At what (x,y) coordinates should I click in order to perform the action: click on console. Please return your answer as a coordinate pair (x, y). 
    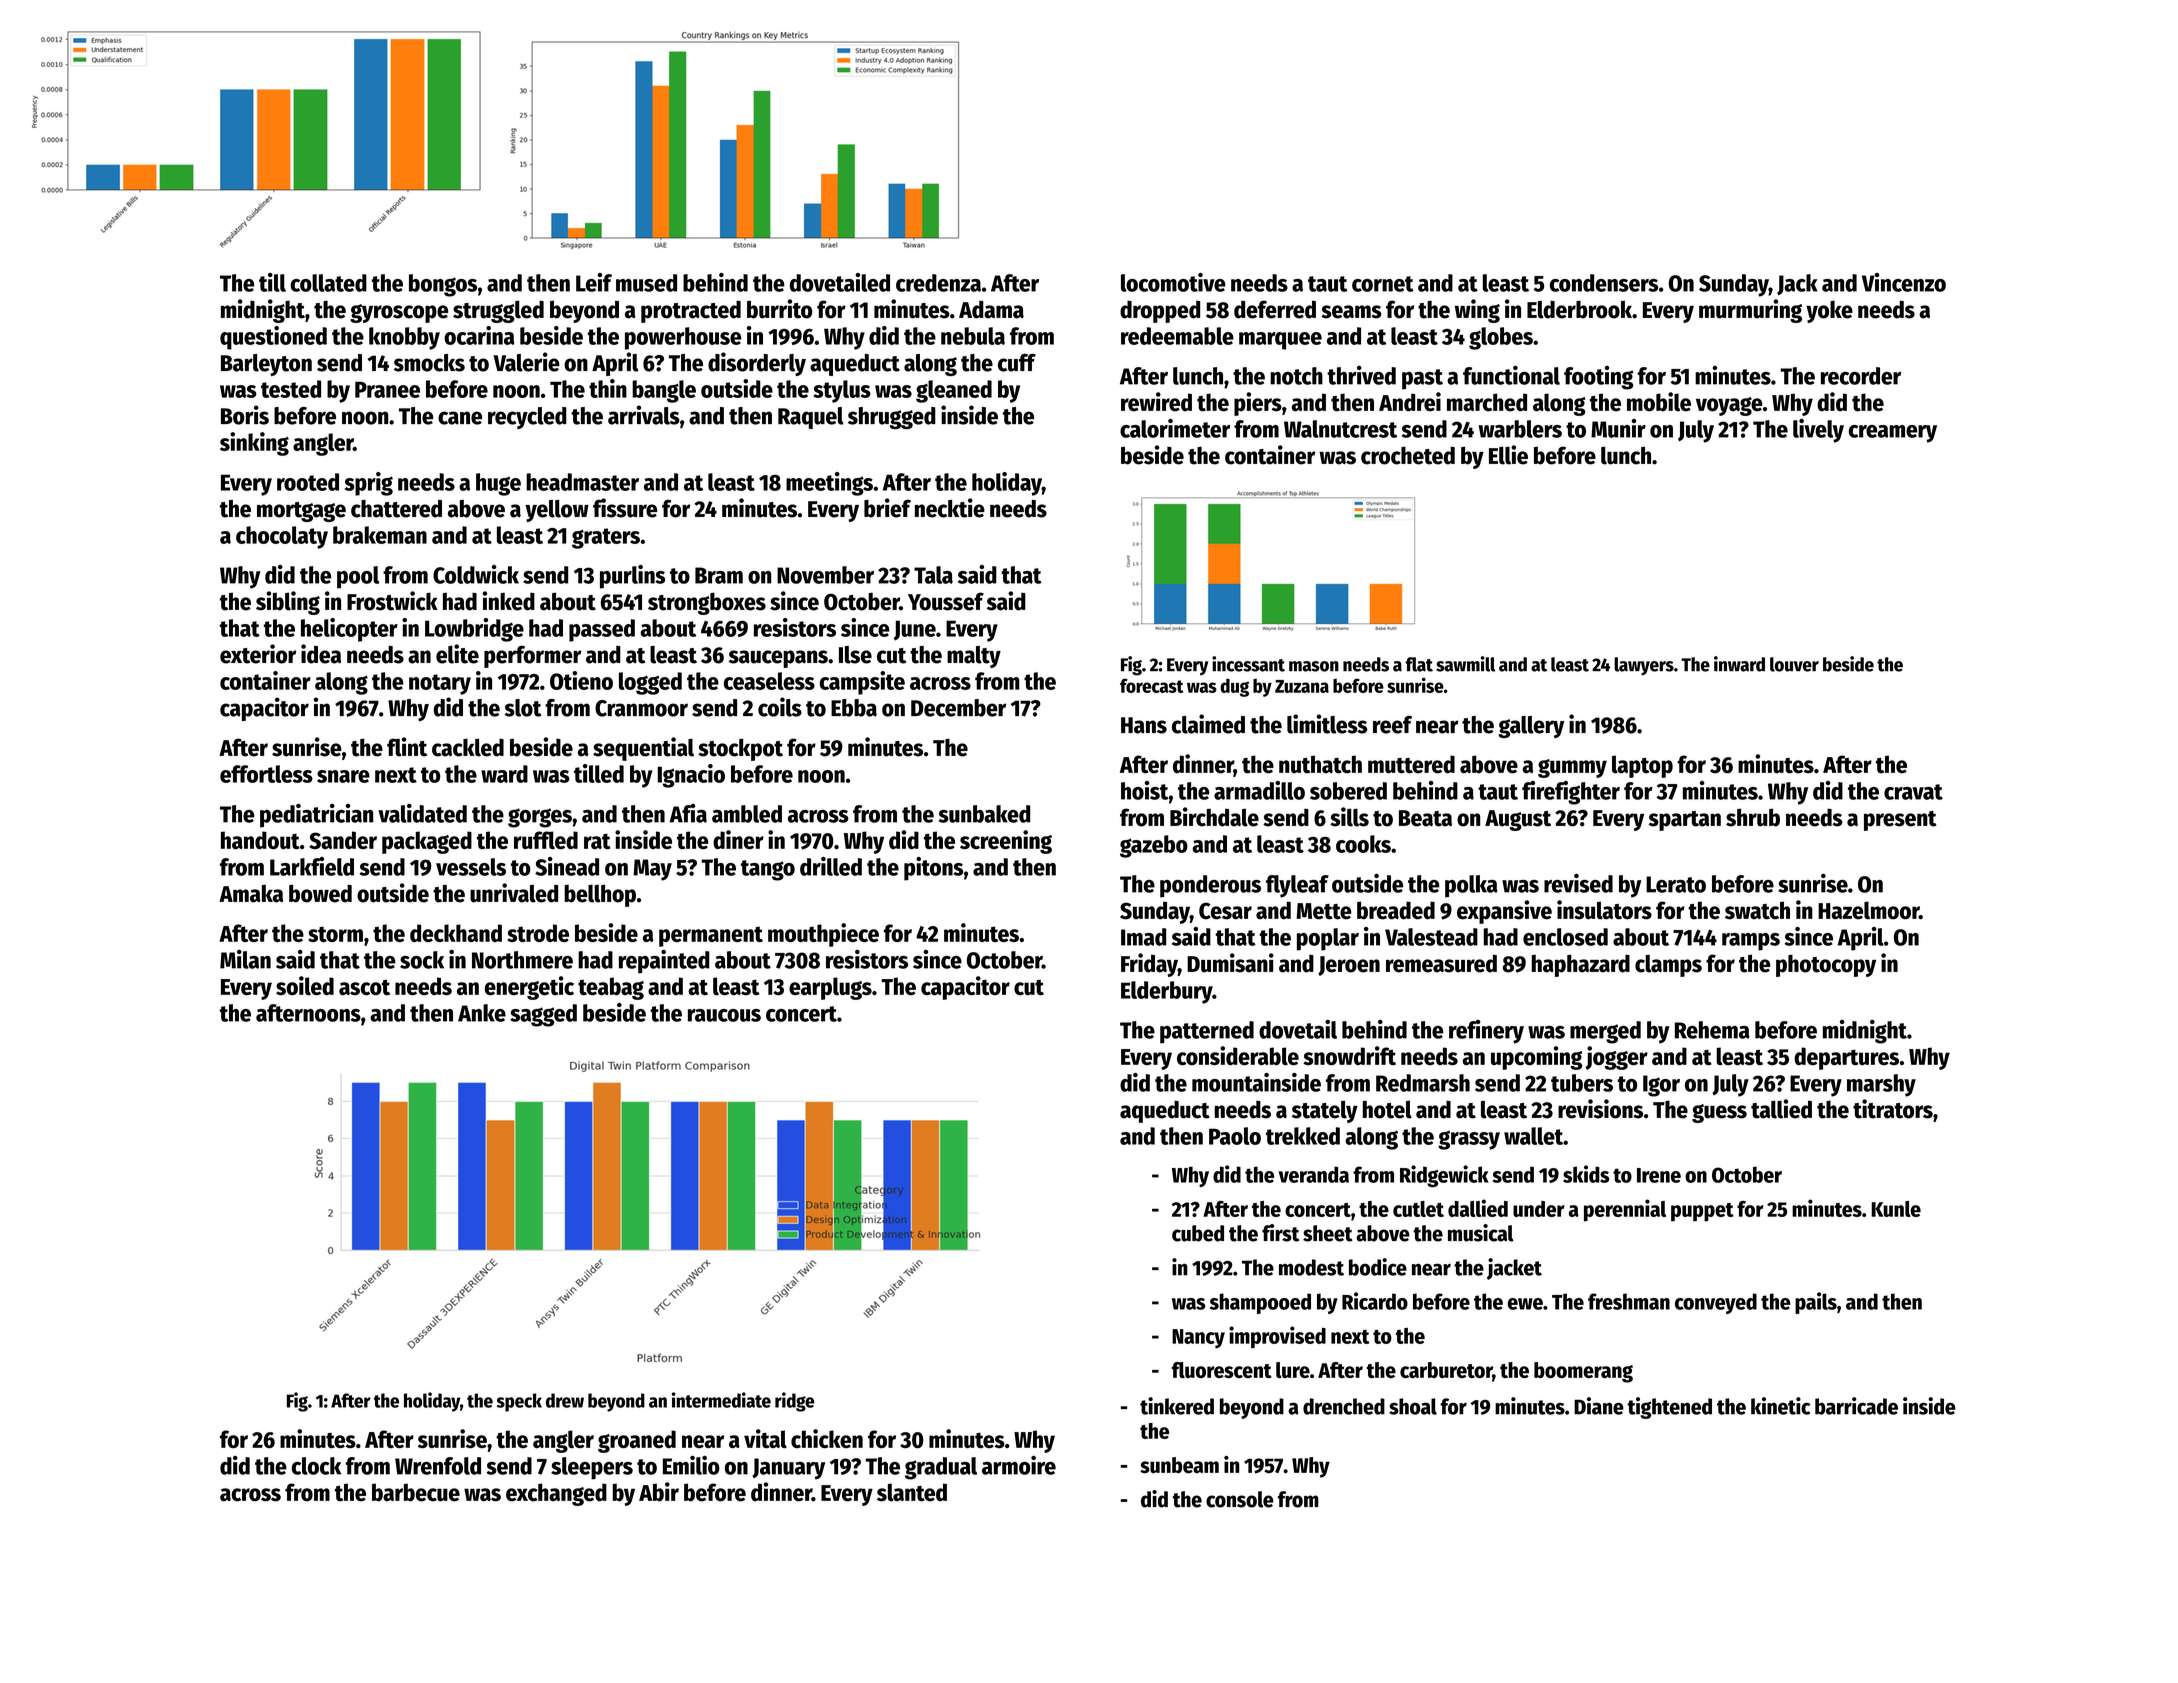
    Looking at the image, I should click on (1240, 1499).
